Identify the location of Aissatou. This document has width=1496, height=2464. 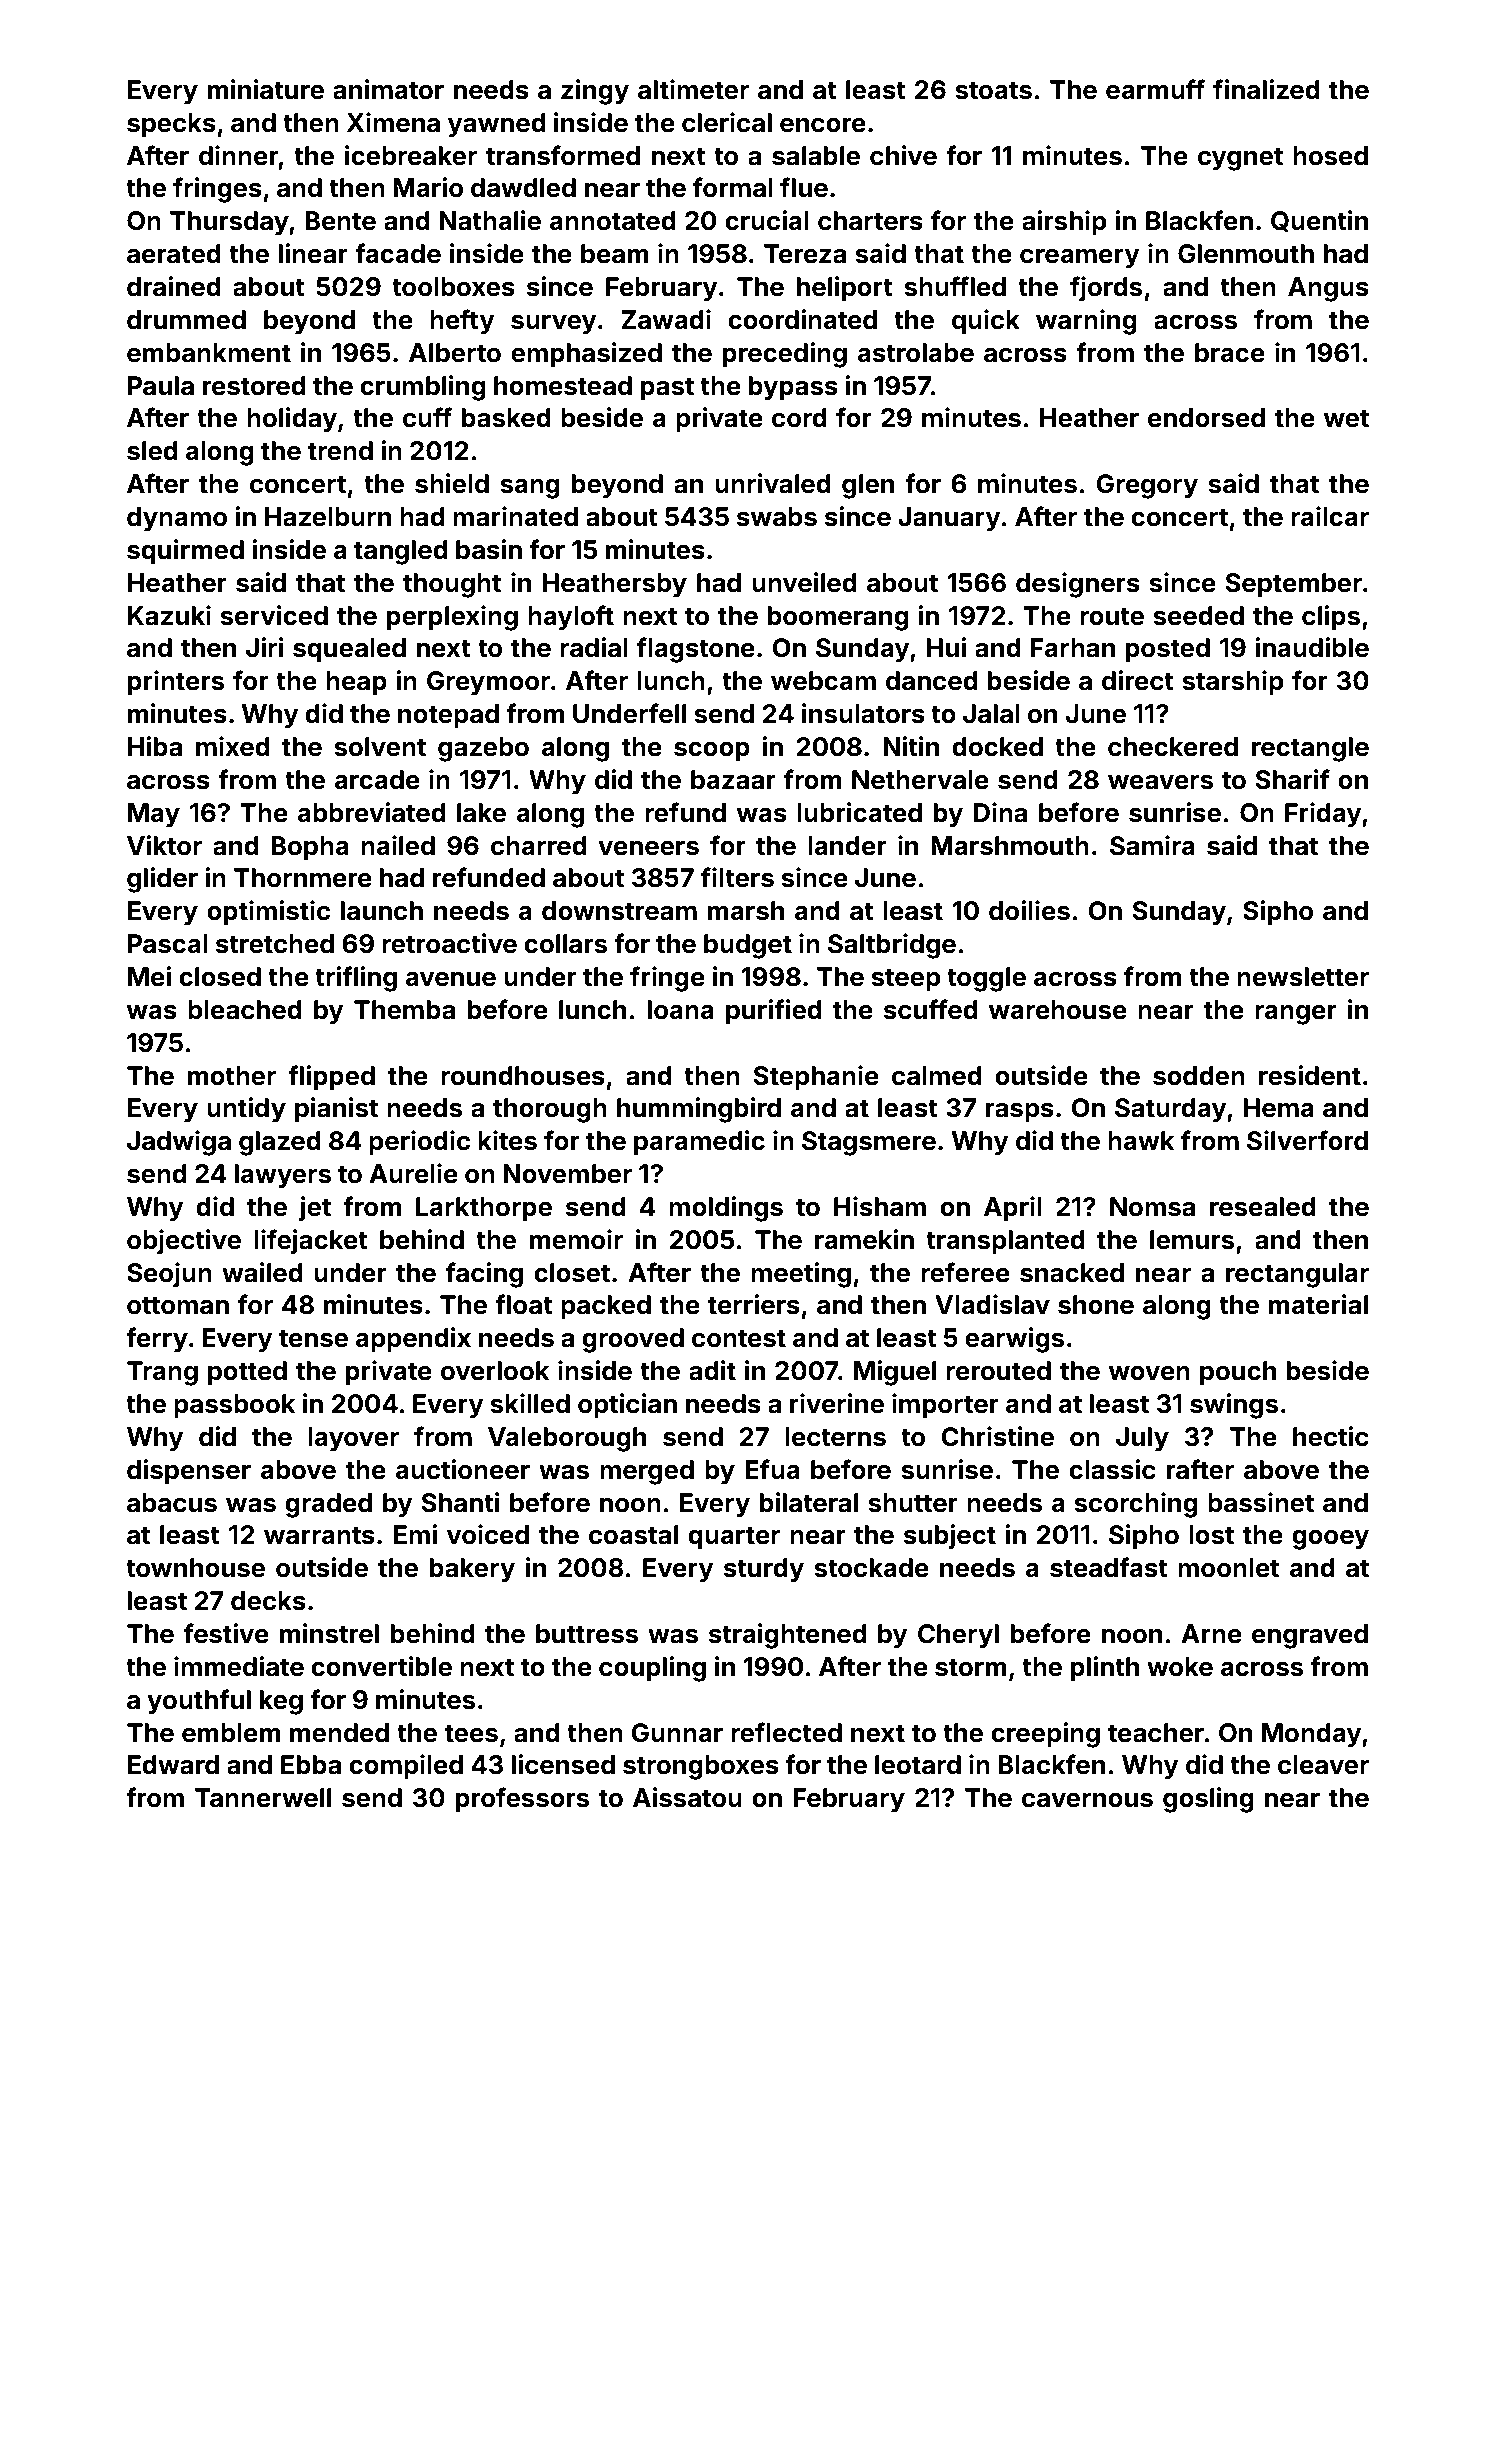
(687, 1797).
